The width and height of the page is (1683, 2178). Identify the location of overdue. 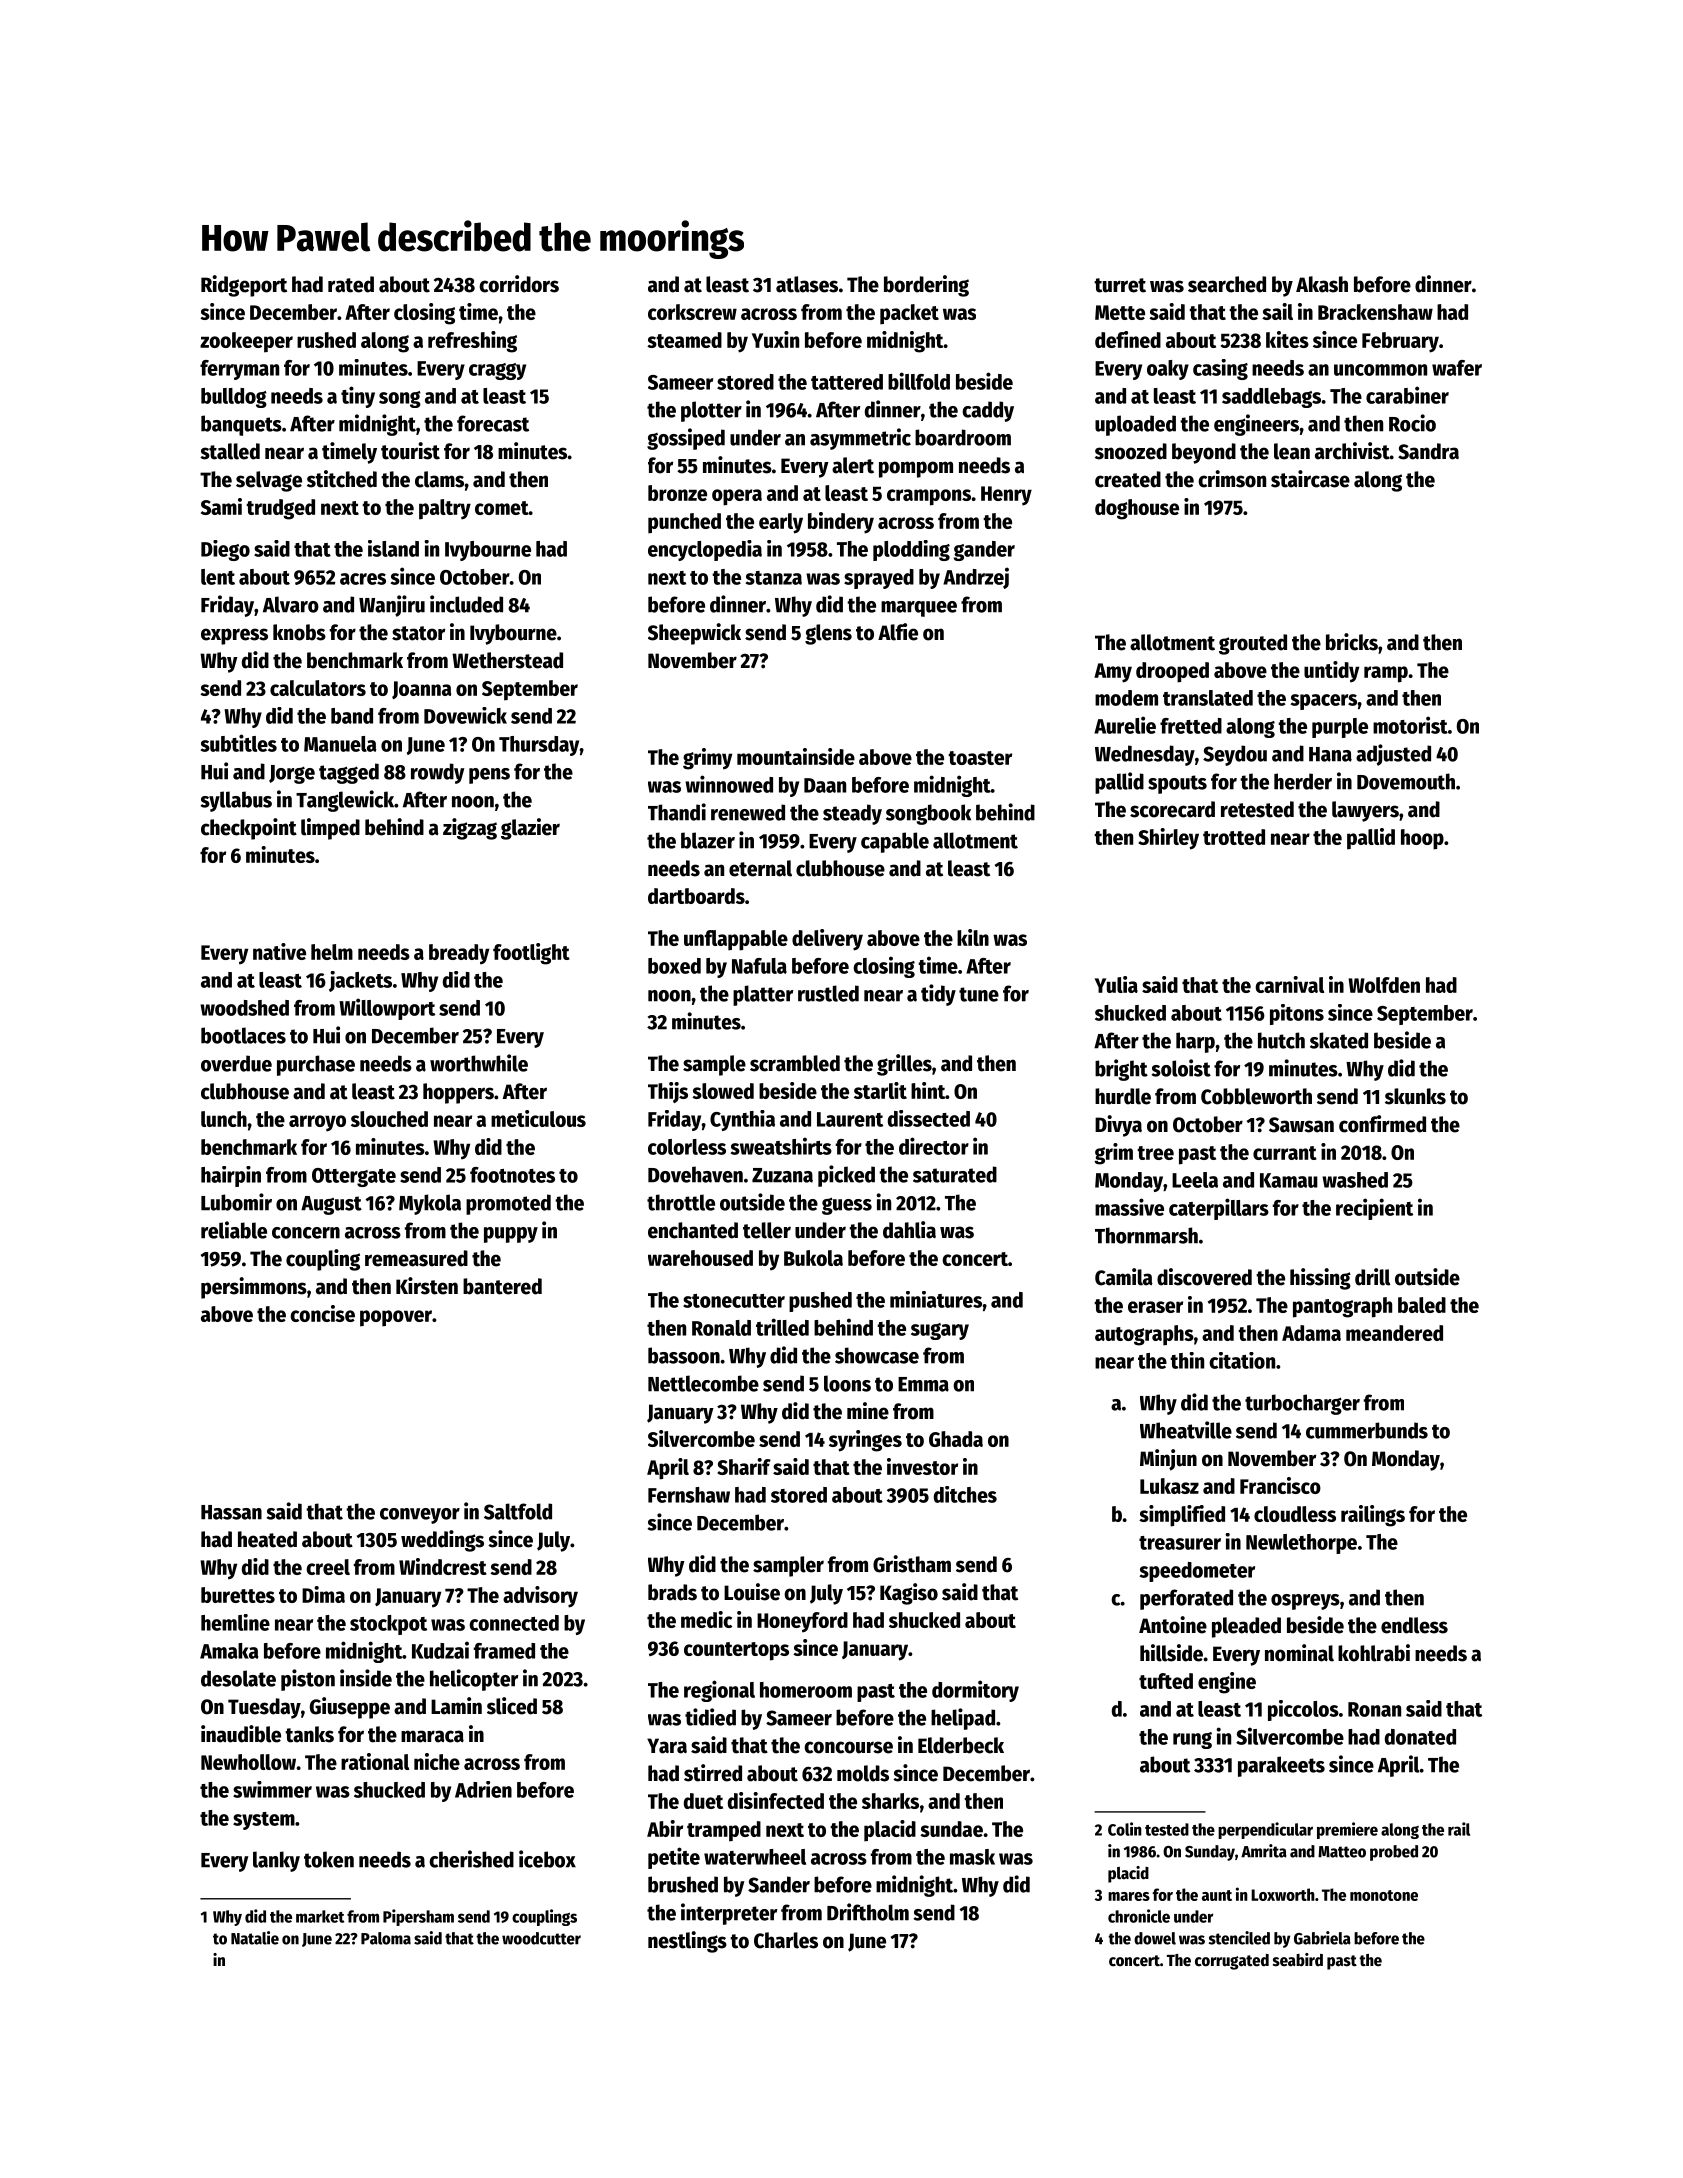
(236, 1063).
